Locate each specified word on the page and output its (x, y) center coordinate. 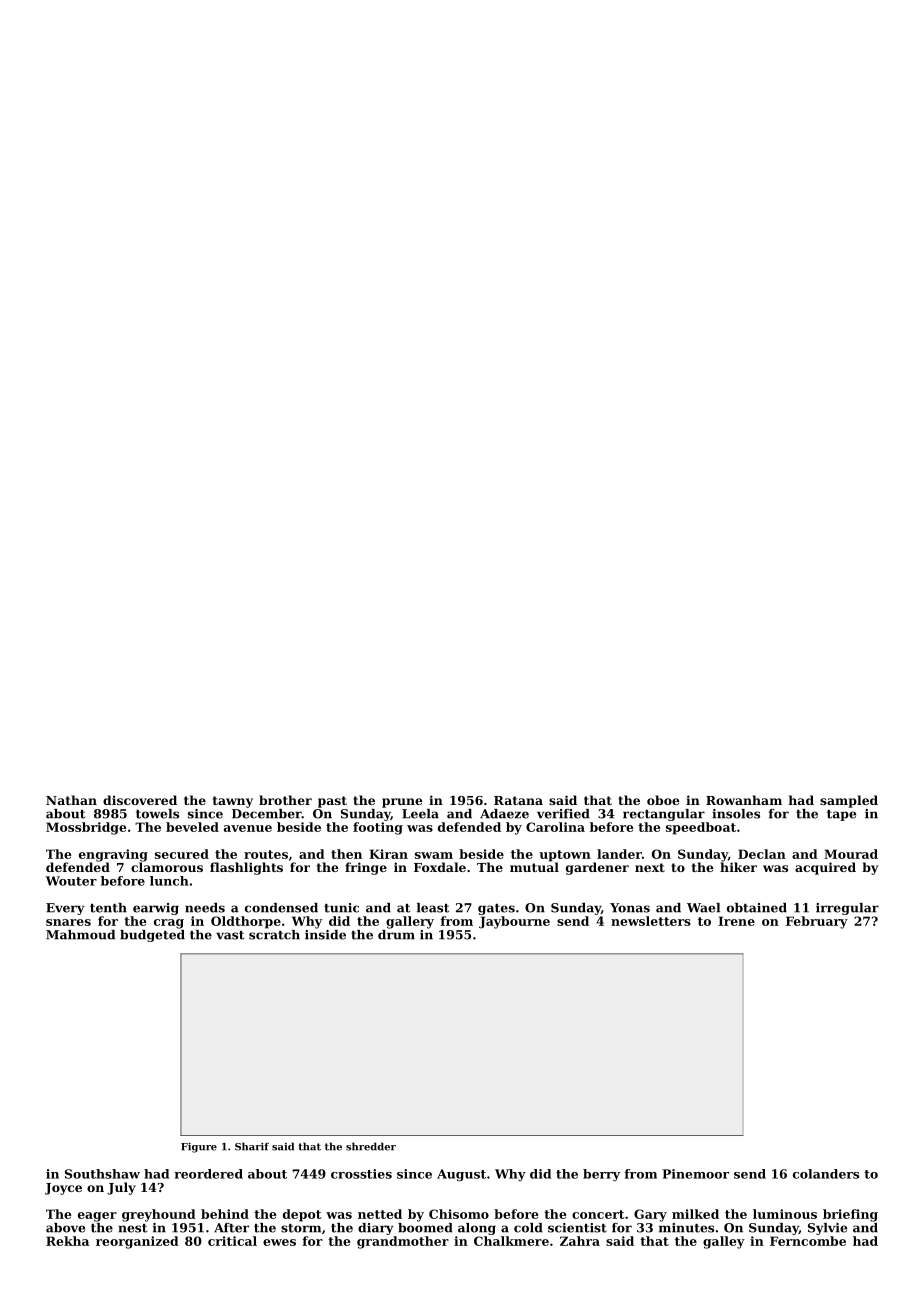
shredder (371, 1146)
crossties (361, 1174)
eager (97, 1217)
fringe (366, 868)
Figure (199, 1148)
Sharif (252, 1146)
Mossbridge (86, 828)
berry (601, 1175)
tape (841, 815)
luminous (785, 1214)
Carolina (555, 827)
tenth (108, 908)
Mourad (851, 854)
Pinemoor (696, 1174)
